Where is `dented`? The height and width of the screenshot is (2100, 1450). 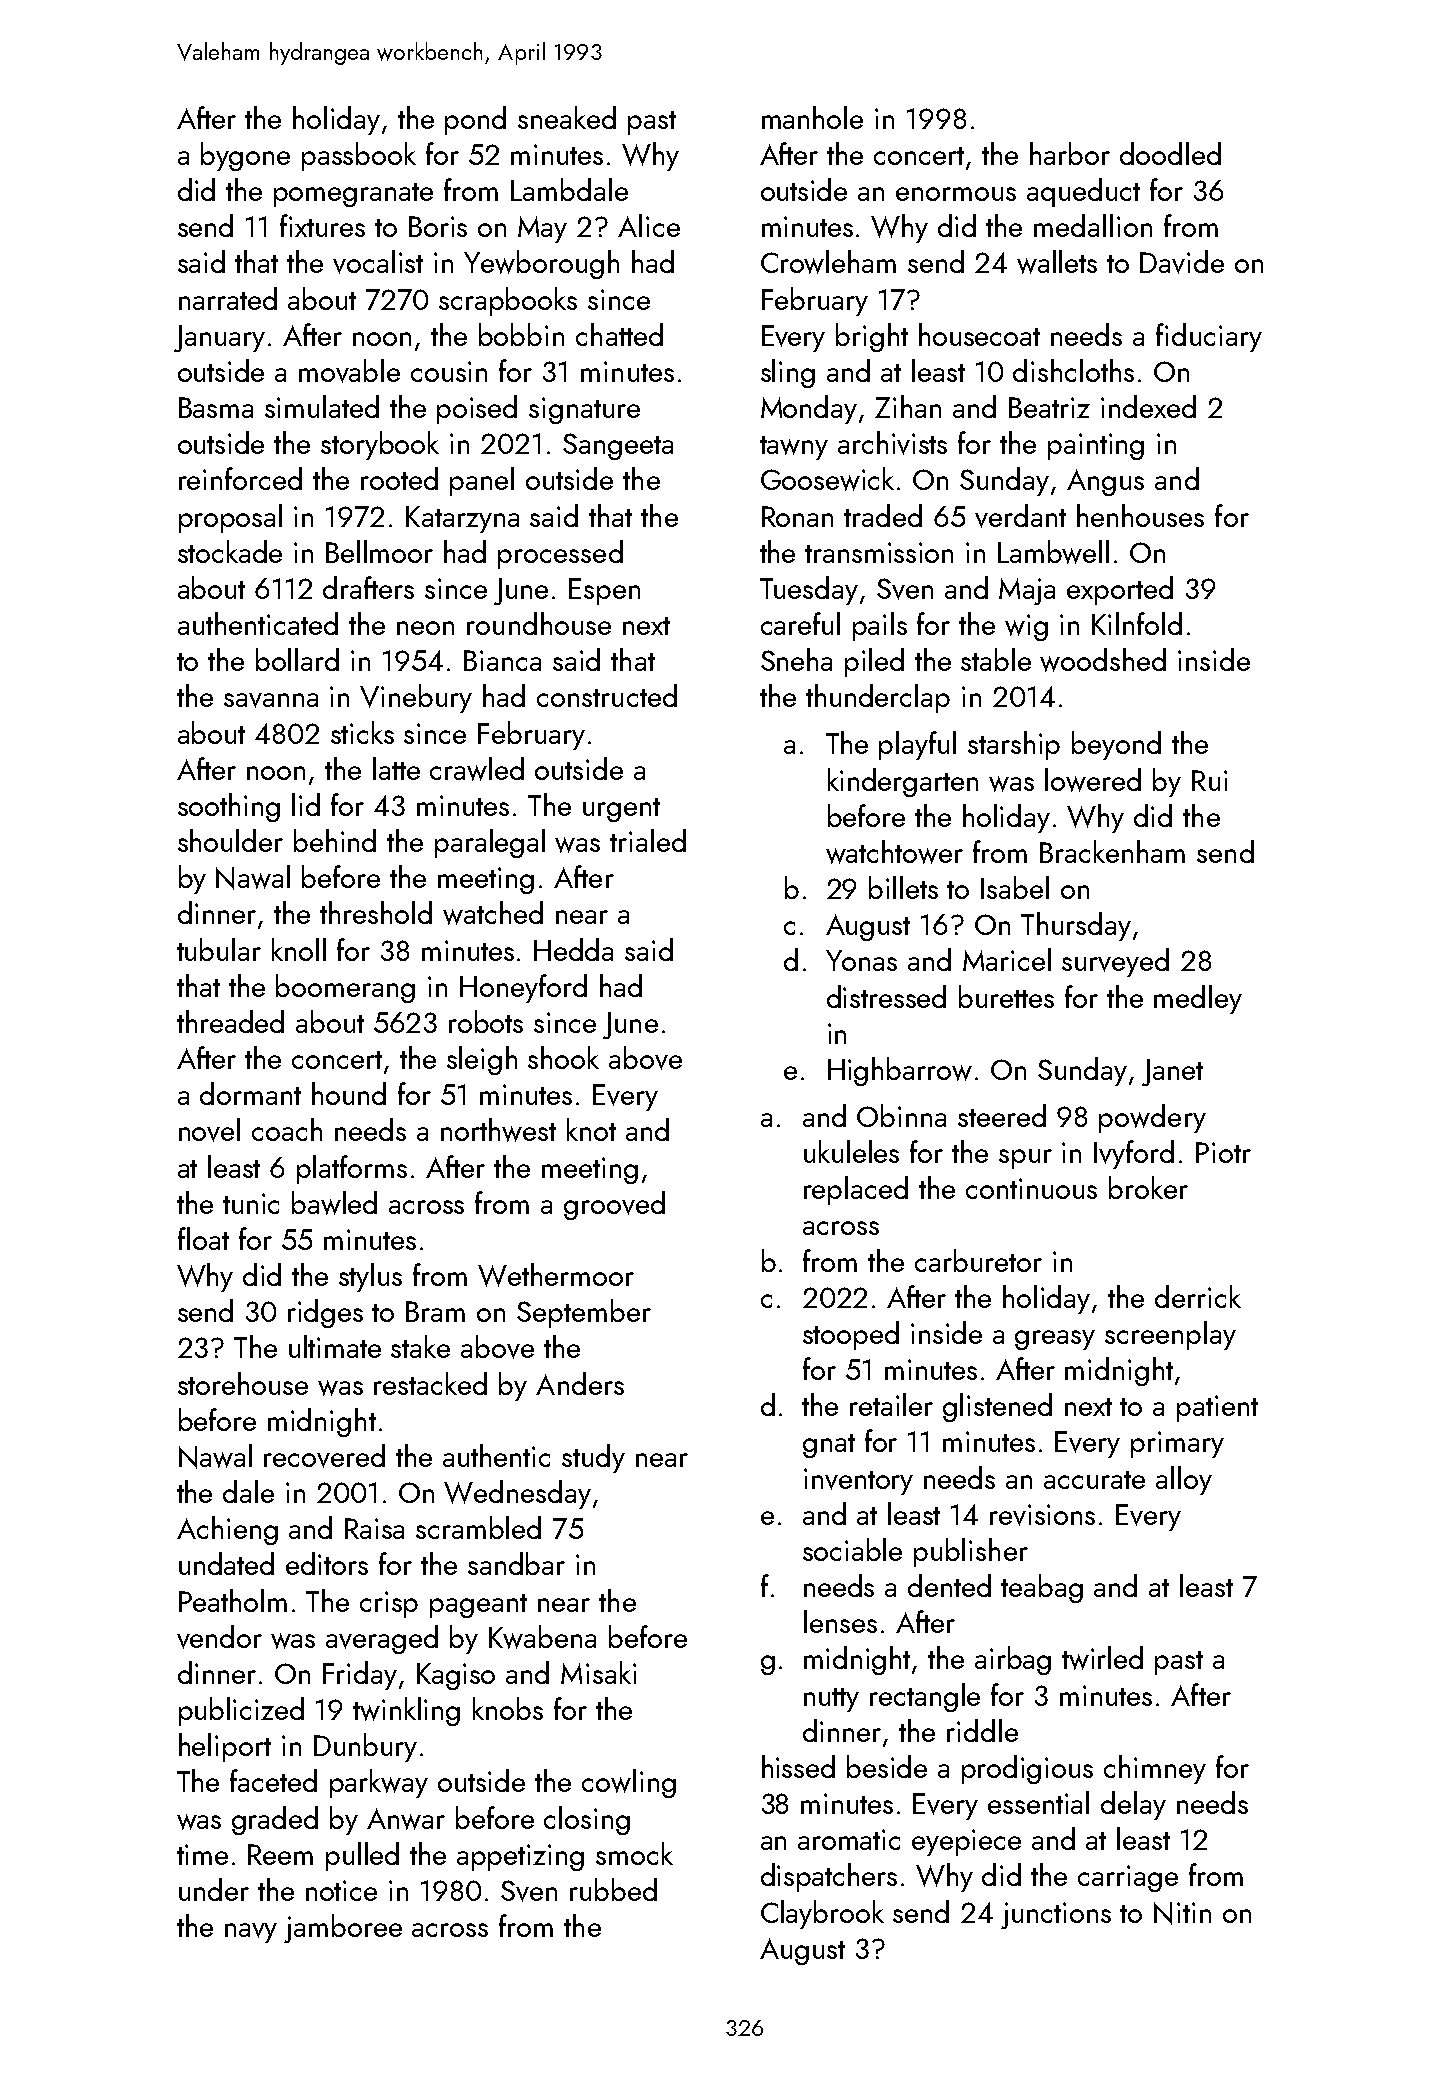 dented is located at coordinates (949, 1585).
